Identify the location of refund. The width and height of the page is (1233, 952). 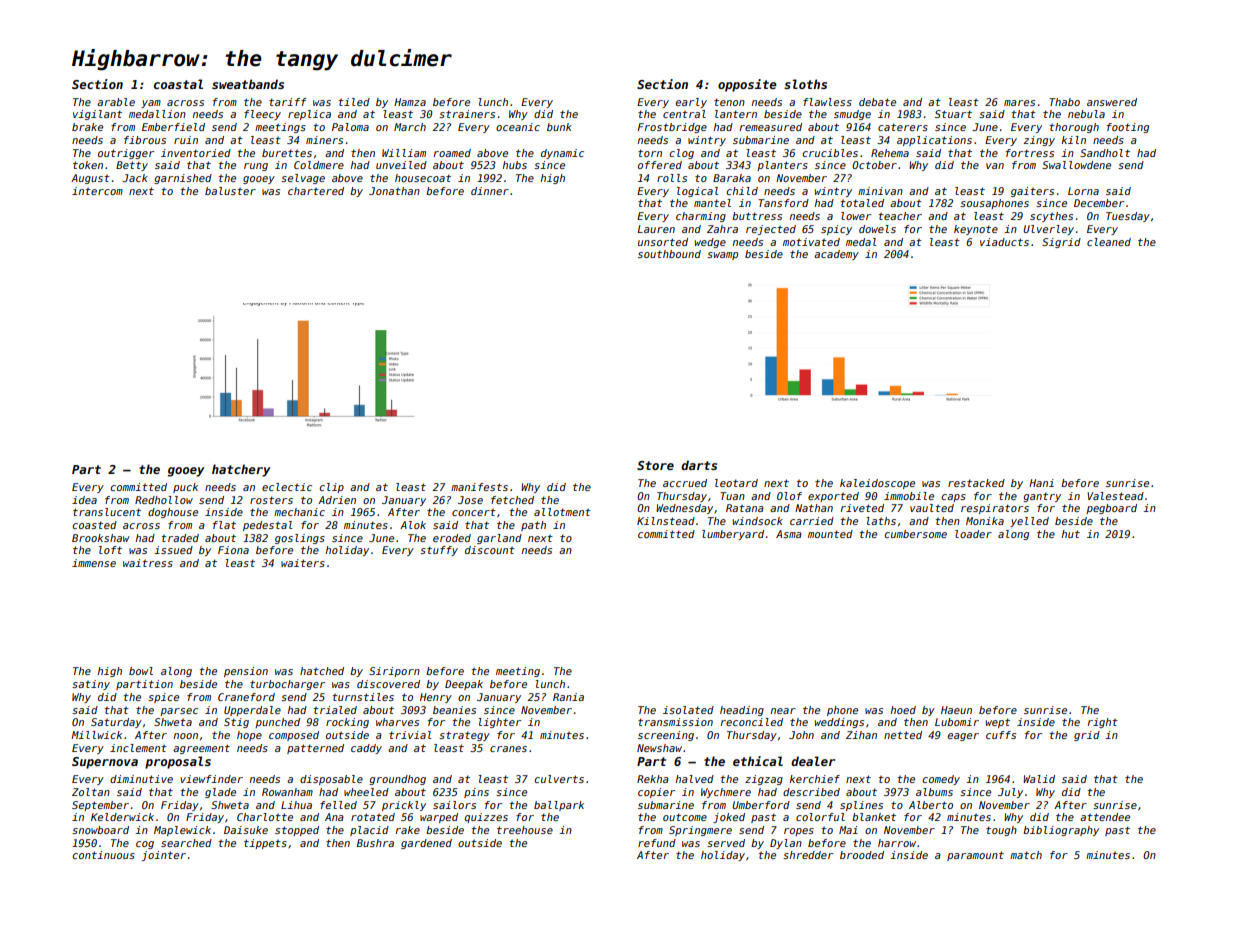
(657, 843).
